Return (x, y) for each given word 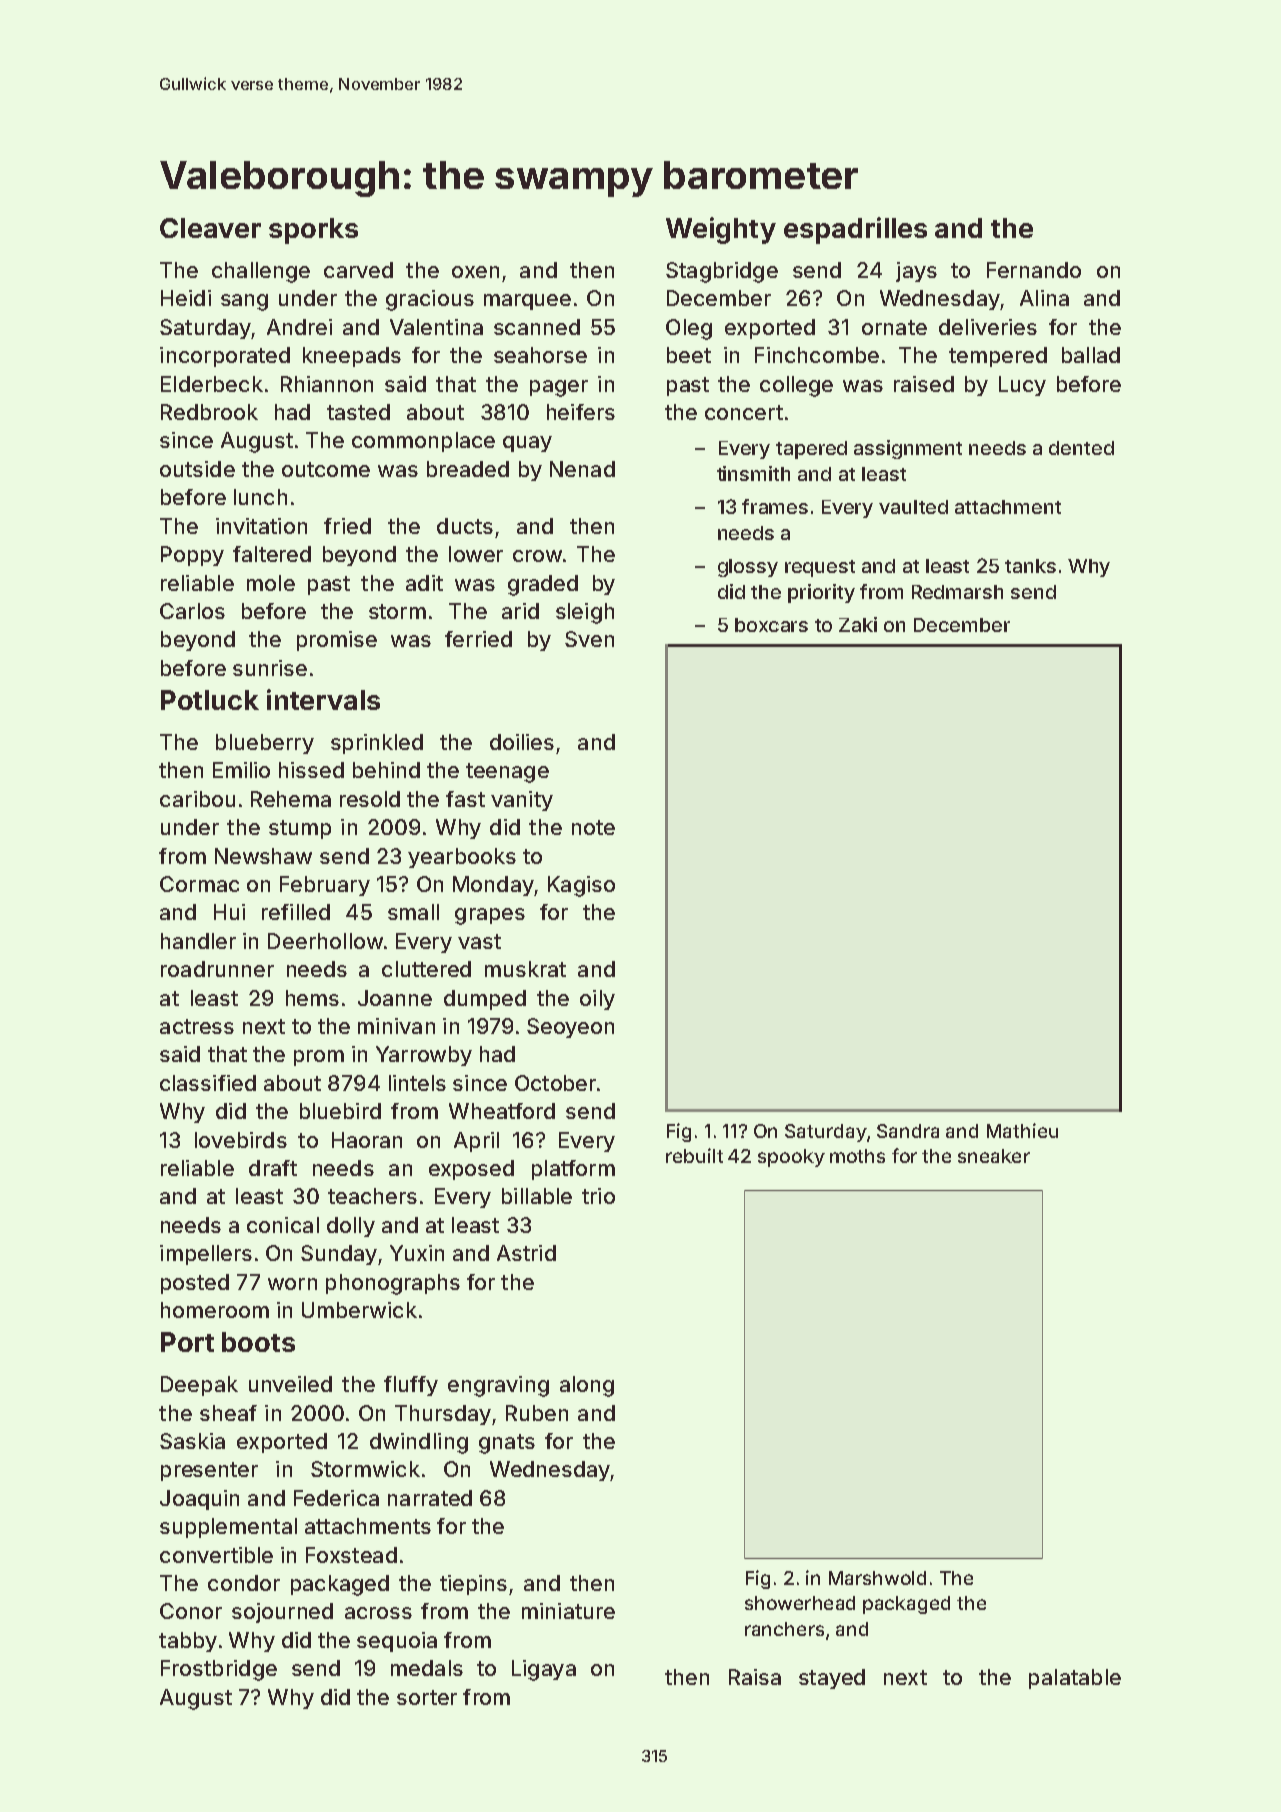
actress (197, 1026)
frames (775, 506)
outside (197, 469)
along (587, 1386)
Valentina (436, 327)
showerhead (800, 1603)
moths (857, 1156)
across (378, 1613)
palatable (1075, 1679)
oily (597, 1000)
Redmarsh (957, 592)
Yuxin (417, 1253)
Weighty (721, 230)
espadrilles (855, 230)
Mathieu (1022, 1130)
